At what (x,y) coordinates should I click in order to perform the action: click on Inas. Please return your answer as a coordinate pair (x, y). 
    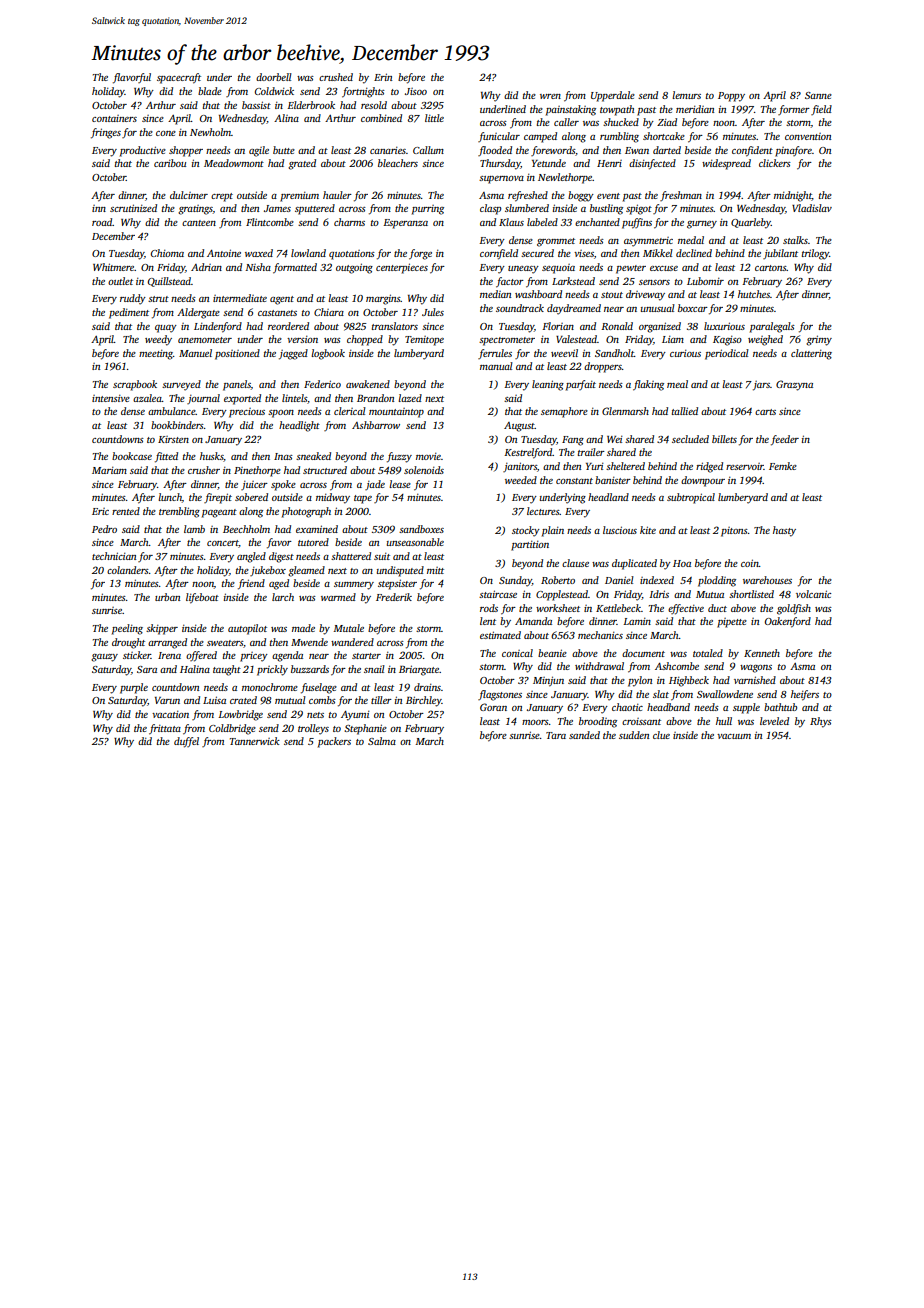
    Looking at the image, I should click on (283, 456).
